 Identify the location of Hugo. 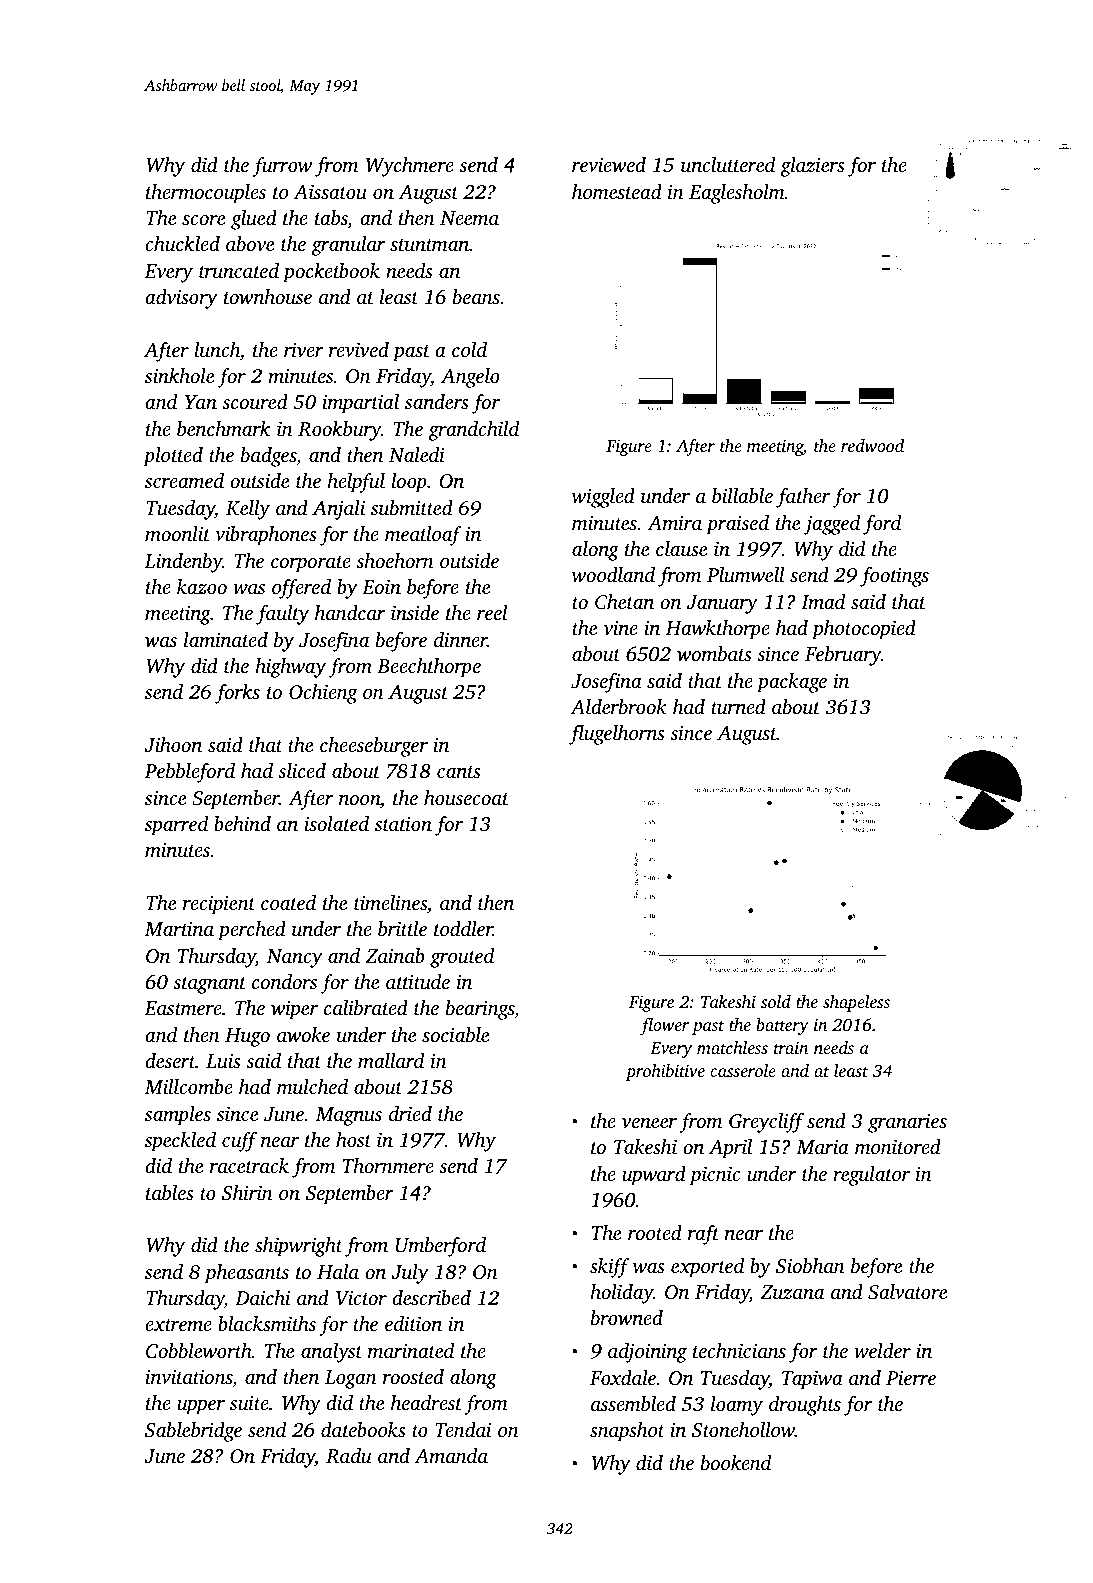
(247, 1037).
